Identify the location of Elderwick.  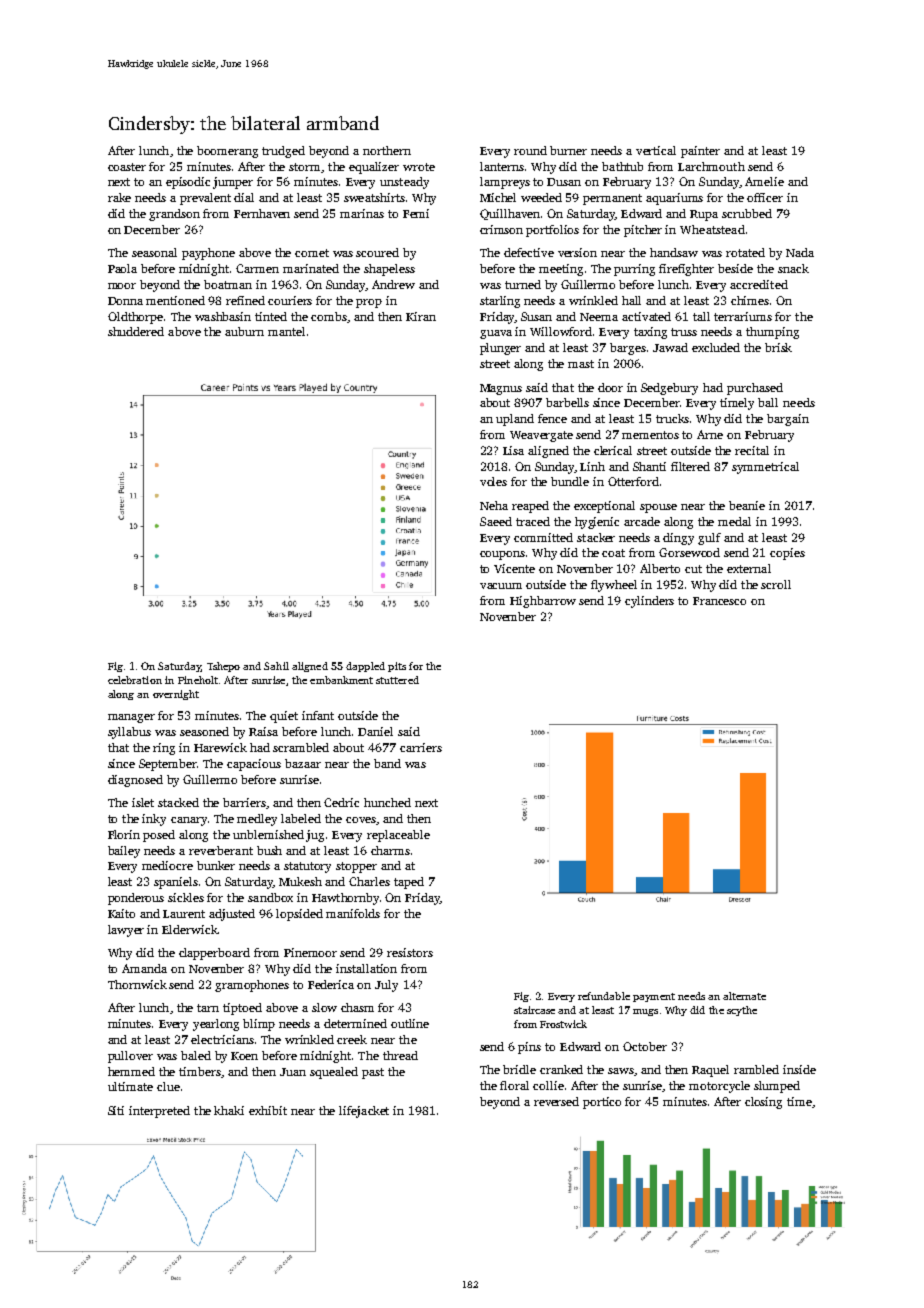
(190, 929).
